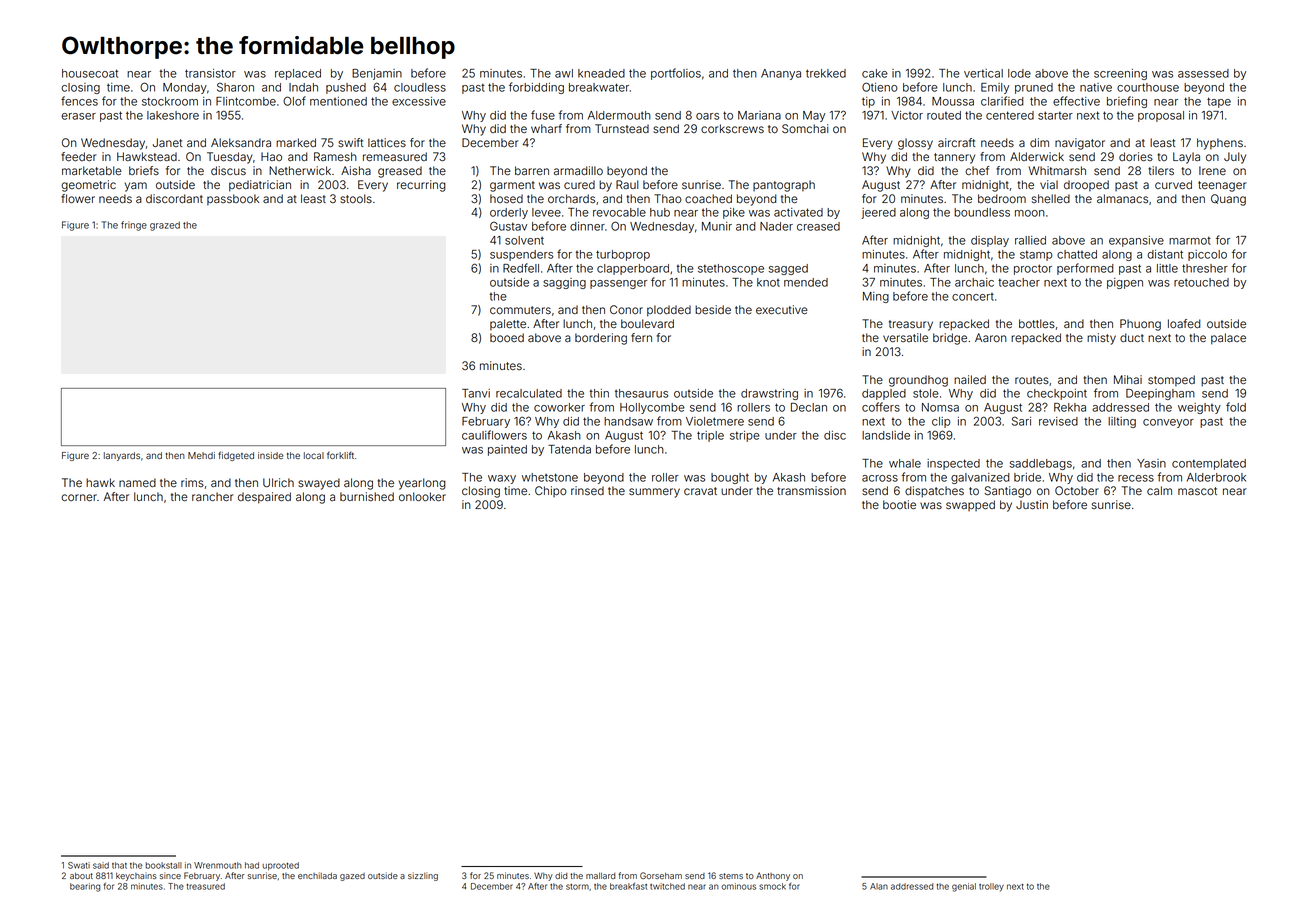  I want to click on bootie, so click(899, 504).
